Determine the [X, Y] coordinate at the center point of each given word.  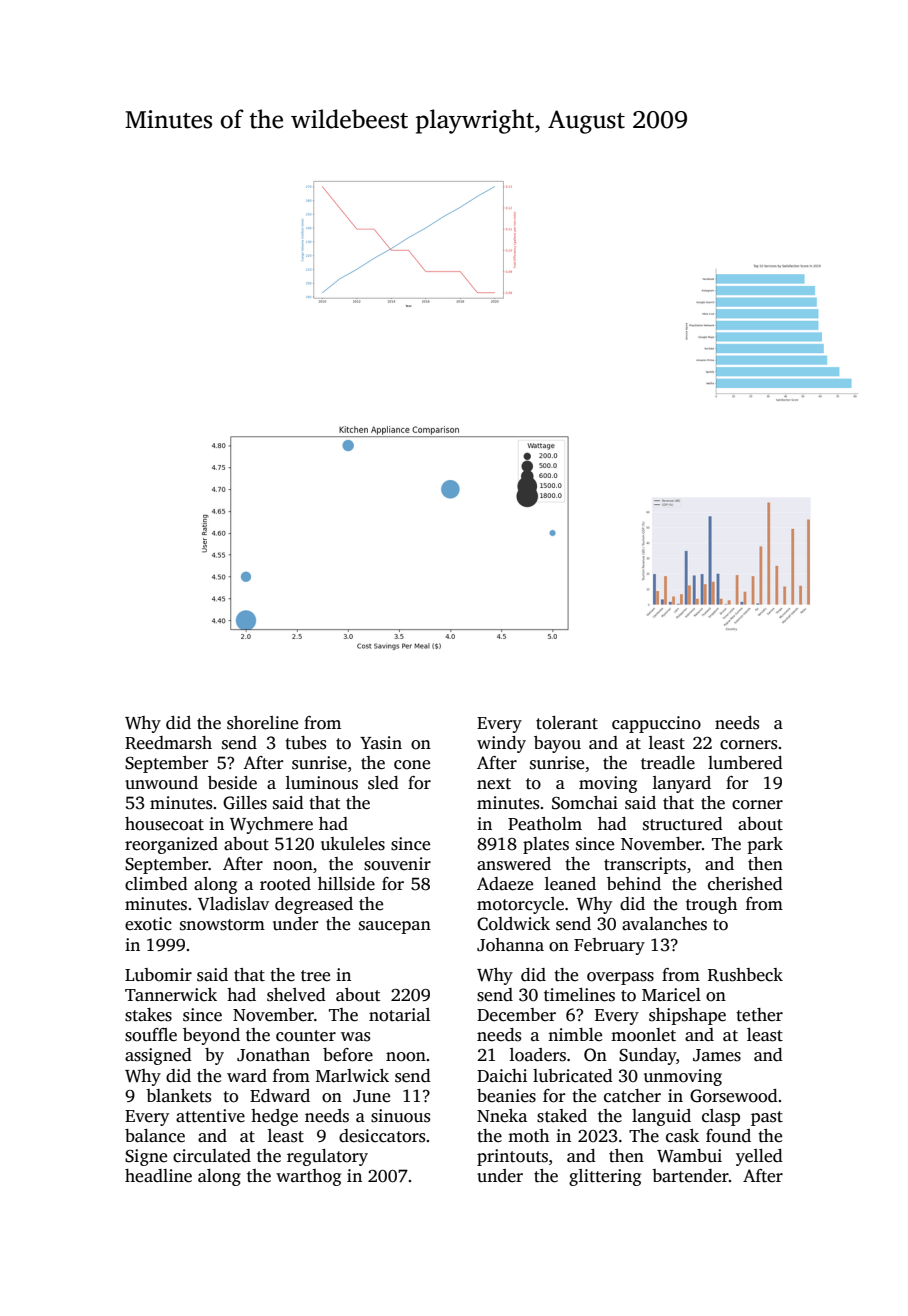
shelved [296, 995]
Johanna [510, 945]
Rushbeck [745, 975]
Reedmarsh [168, 743]
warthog [308, 1177]
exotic [148, 924]
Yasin [381, 743]
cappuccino [656, 724]
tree [315, 976]
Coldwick [513, 924]
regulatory [327, 1157]
